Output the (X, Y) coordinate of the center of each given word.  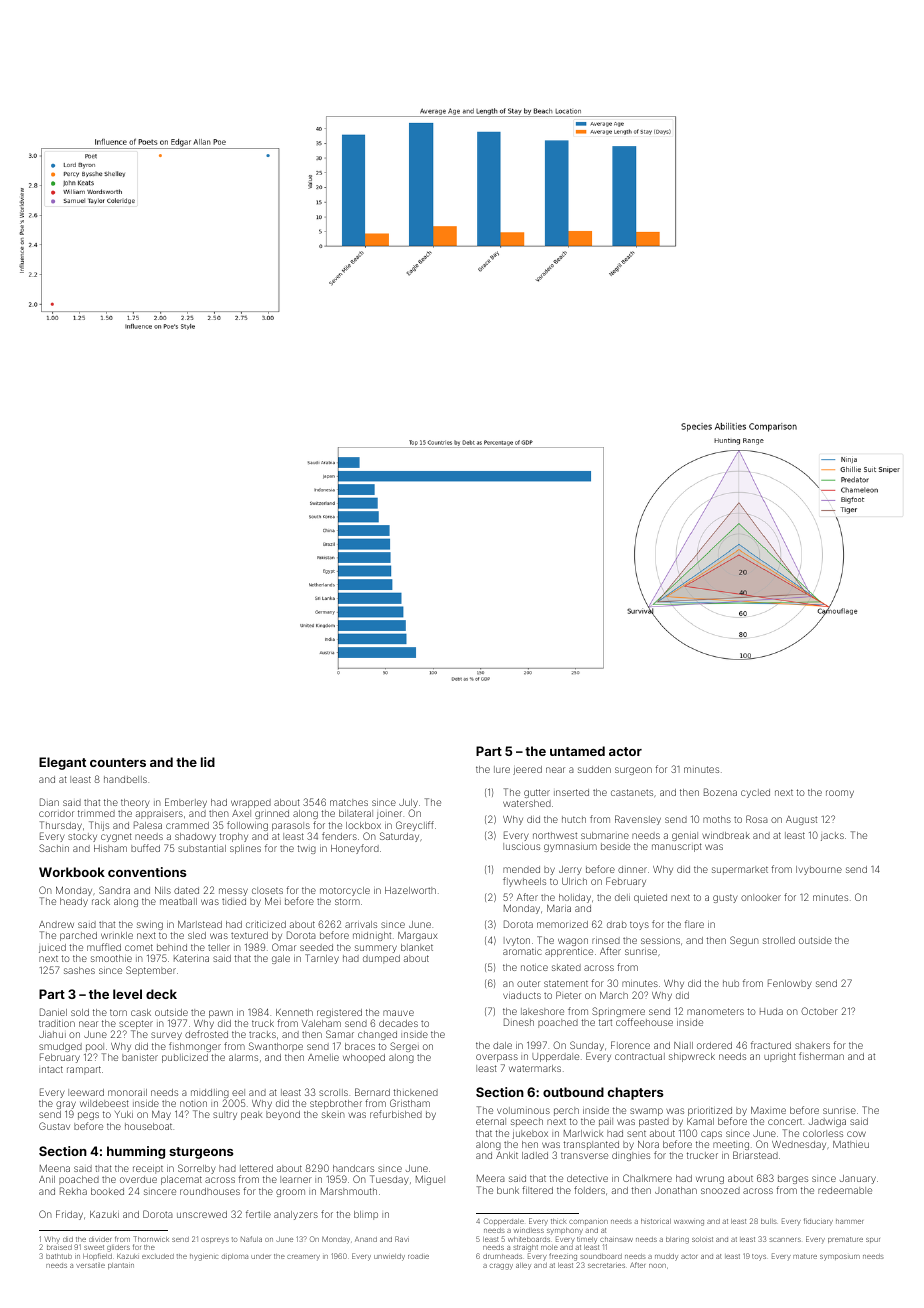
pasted (654, 1122)
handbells (125, 779)
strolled (779, 940)
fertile (258, 1214)
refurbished (396, 1114)
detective (587, 1178)
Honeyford (355, 849)
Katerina (191, 958)
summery (376, 949)
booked (107, 1191)
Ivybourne (819, 870)
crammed (187, 825)
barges (793, 1179)
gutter (537, 793)
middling (210, 1093)
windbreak (726, 835)
